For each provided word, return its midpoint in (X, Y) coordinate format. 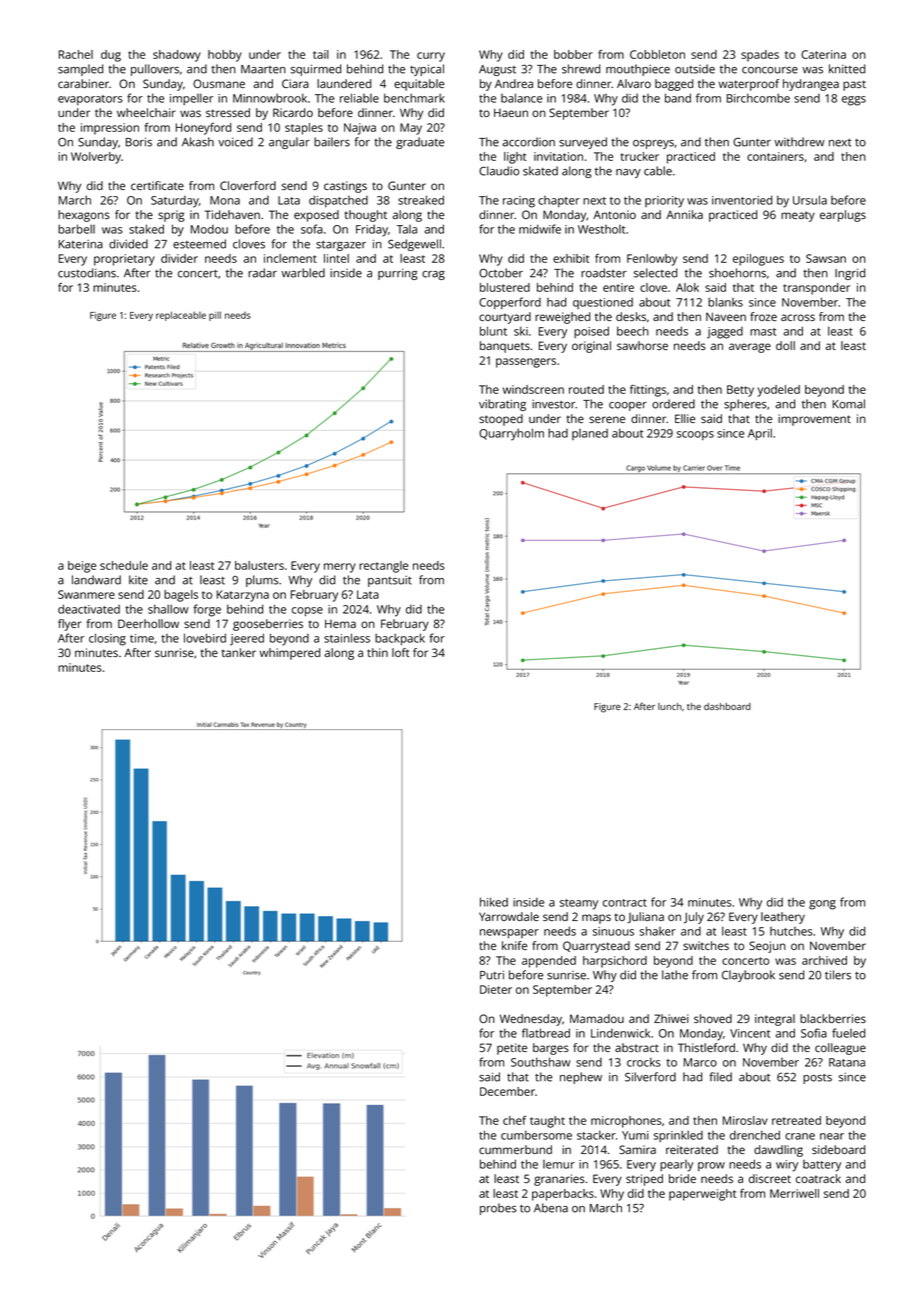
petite (512, 1049)
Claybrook (748, 976)
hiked (494, 902)
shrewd (581, 69)
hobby (225, 56)
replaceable (181, 316)
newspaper (509, 933)
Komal (849, 404)
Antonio (614, 214)
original (591, 347)
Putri (492, 975)
